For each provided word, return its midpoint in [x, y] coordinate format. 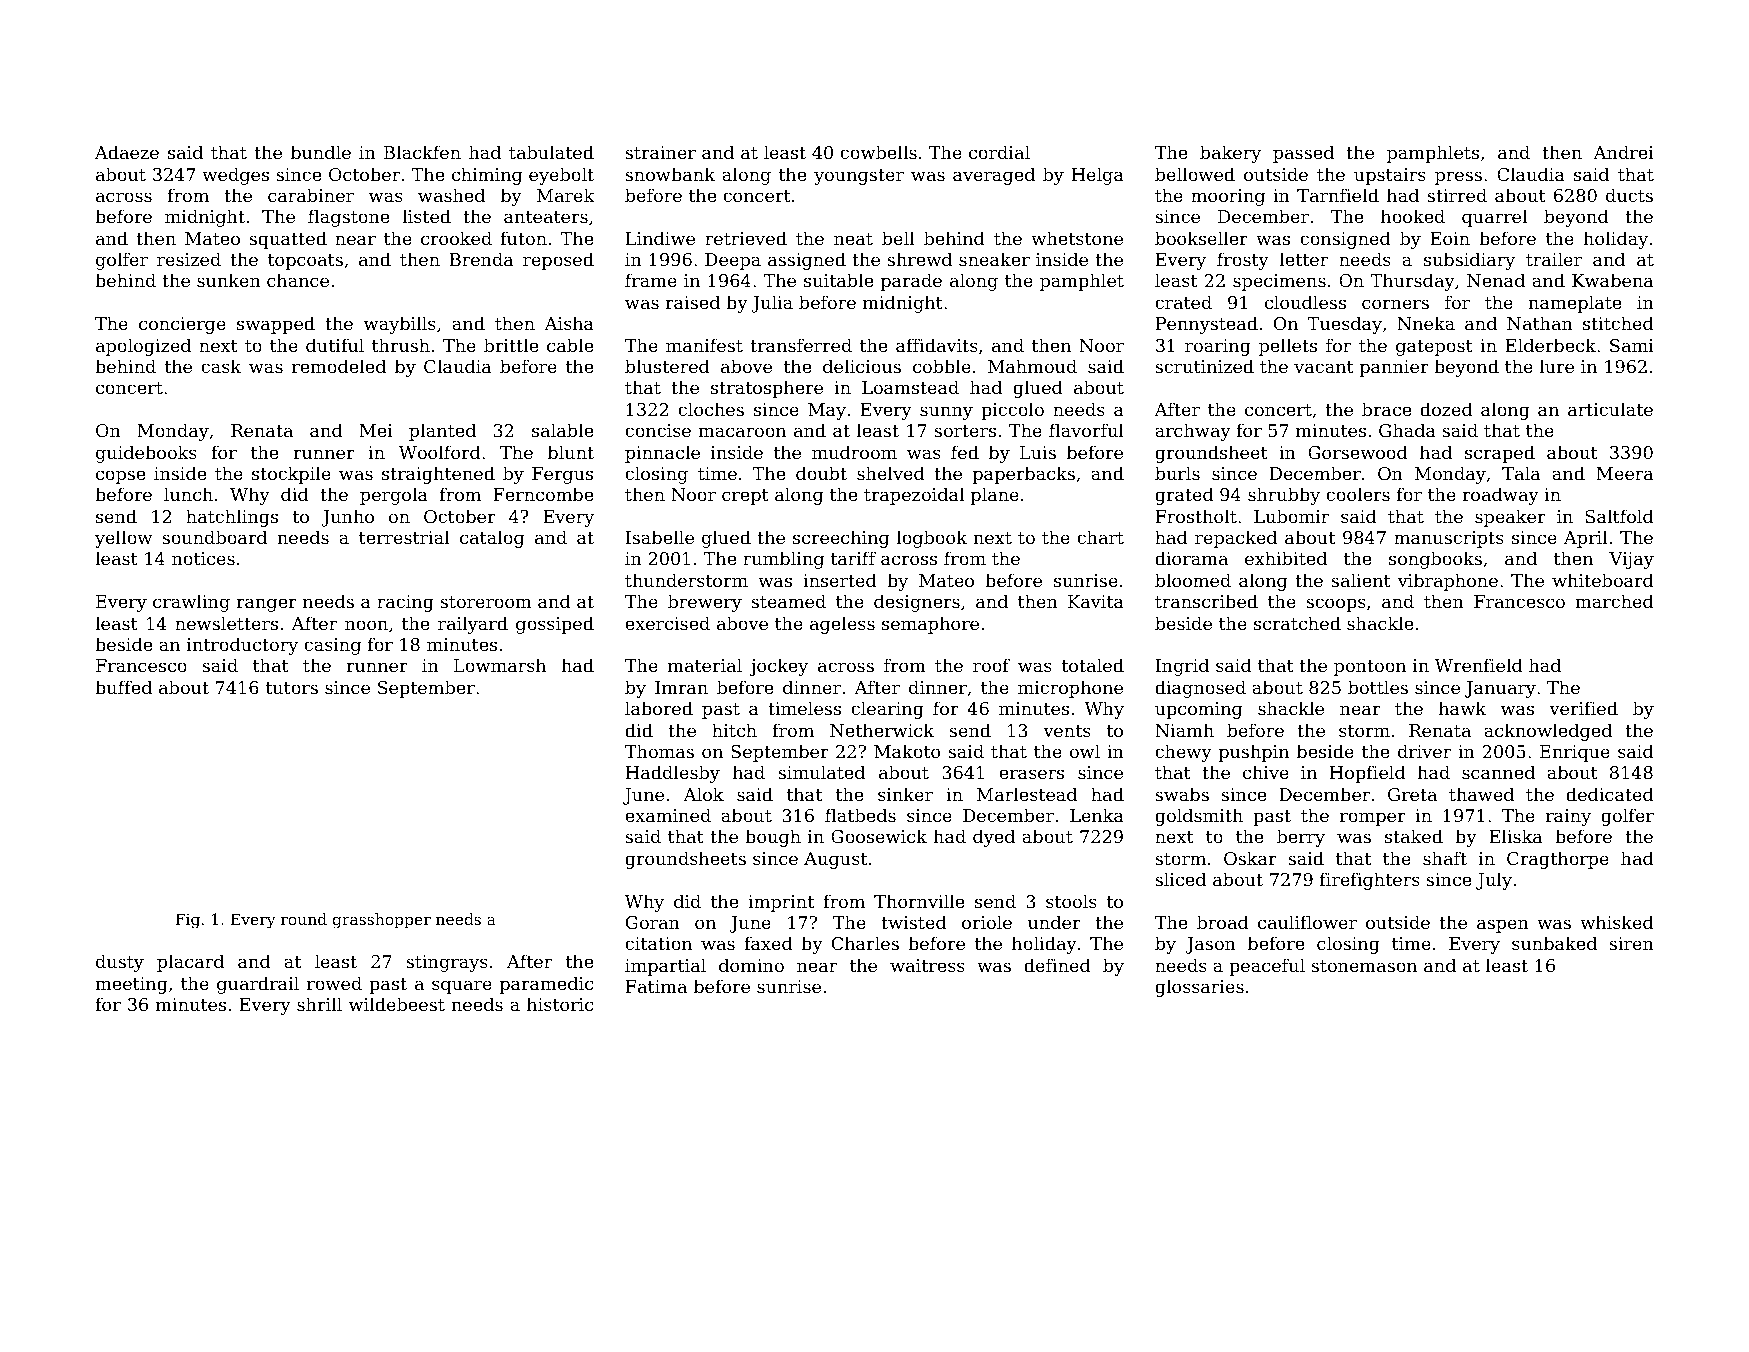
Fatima [656, 986]
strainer [660, 152]
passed [1303, 154]
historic [560, 1004]
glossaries [1199, 988]
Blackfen [422, 152]
